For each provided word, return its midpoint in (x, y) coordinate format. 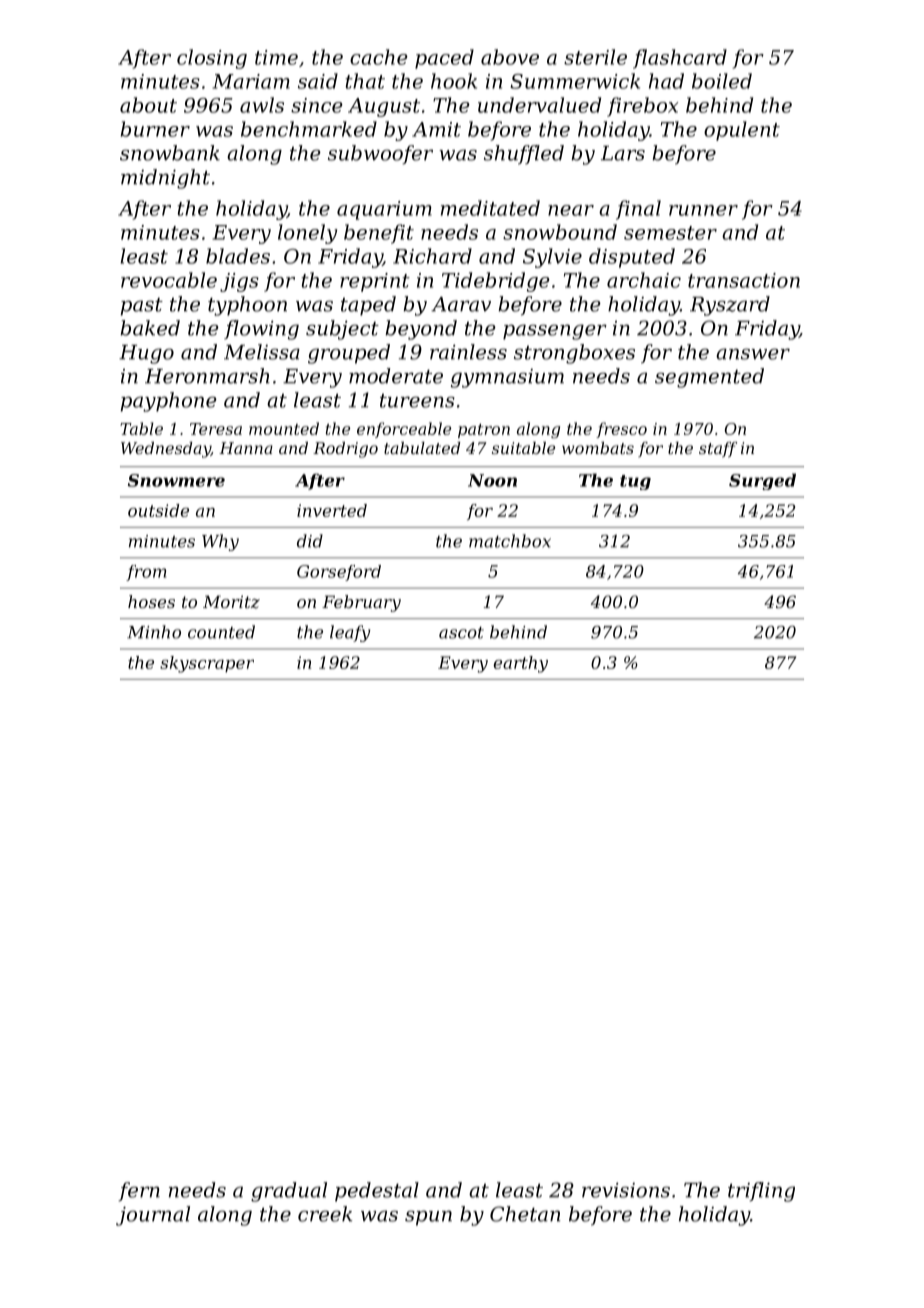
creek (325, 1214)
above (510, 57)
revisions (626, 1190)
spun (428, 1218)
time (276, 57)
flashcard (680, 59)
